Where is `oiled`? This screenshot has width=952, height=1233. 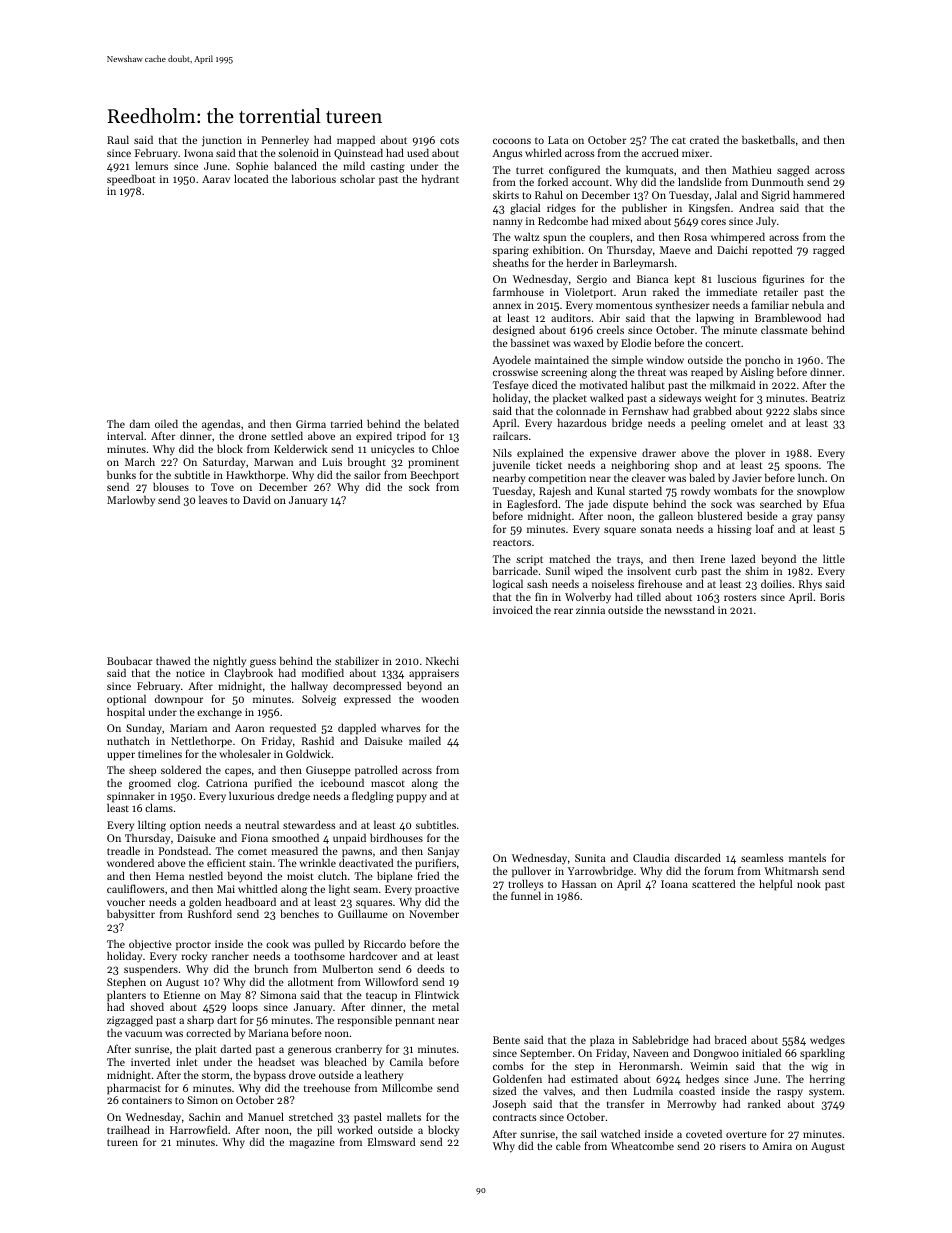
oiled is located at coordinates (166, 423).
